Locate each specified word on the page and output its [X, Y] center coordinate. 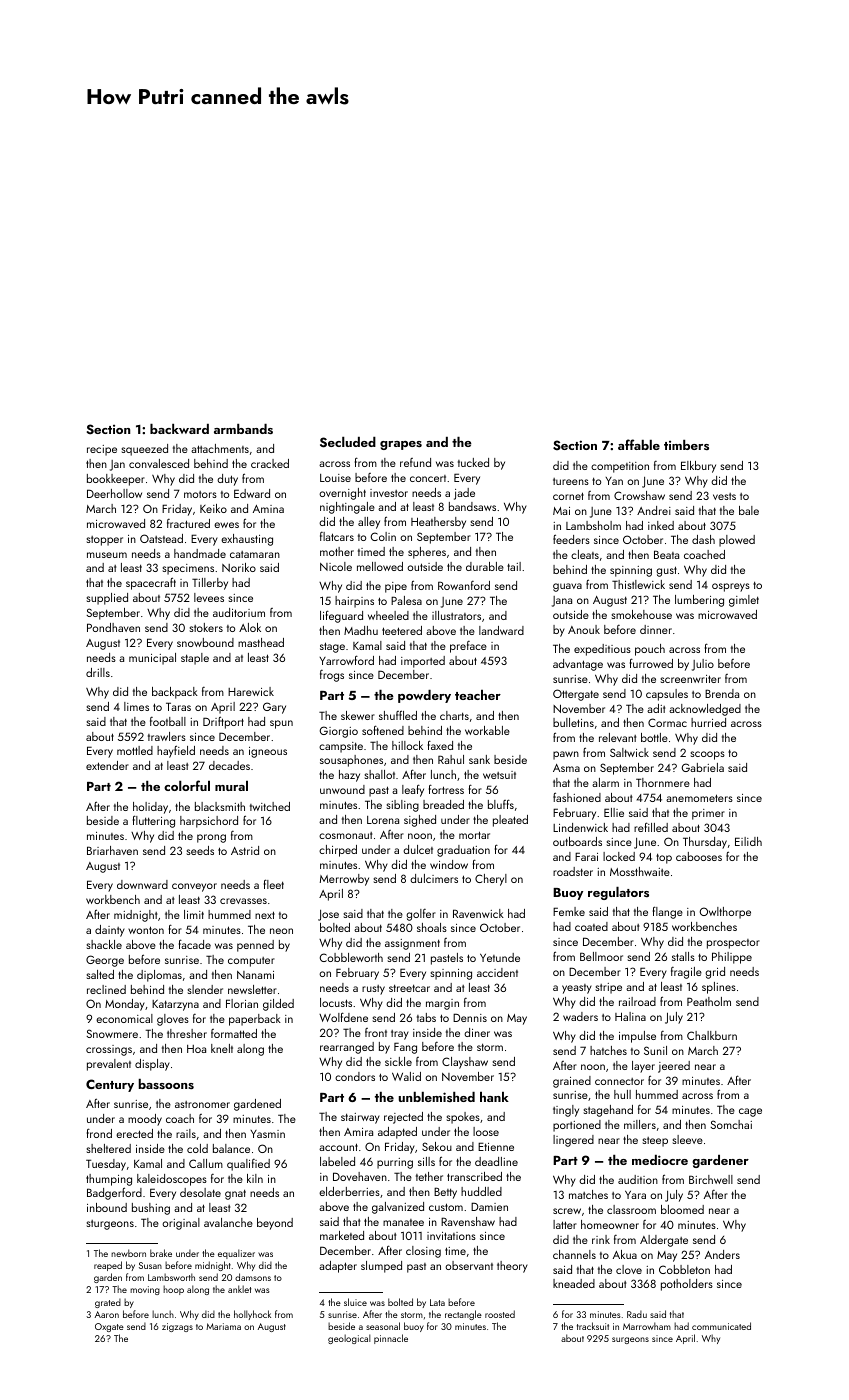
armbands [243, 429]
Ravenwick [478, 913]
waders [580, 1016]
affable [639, 444]
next [265, 915]
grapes [401, 445]
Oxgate [109, 1327]
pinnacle [391, 1339]
